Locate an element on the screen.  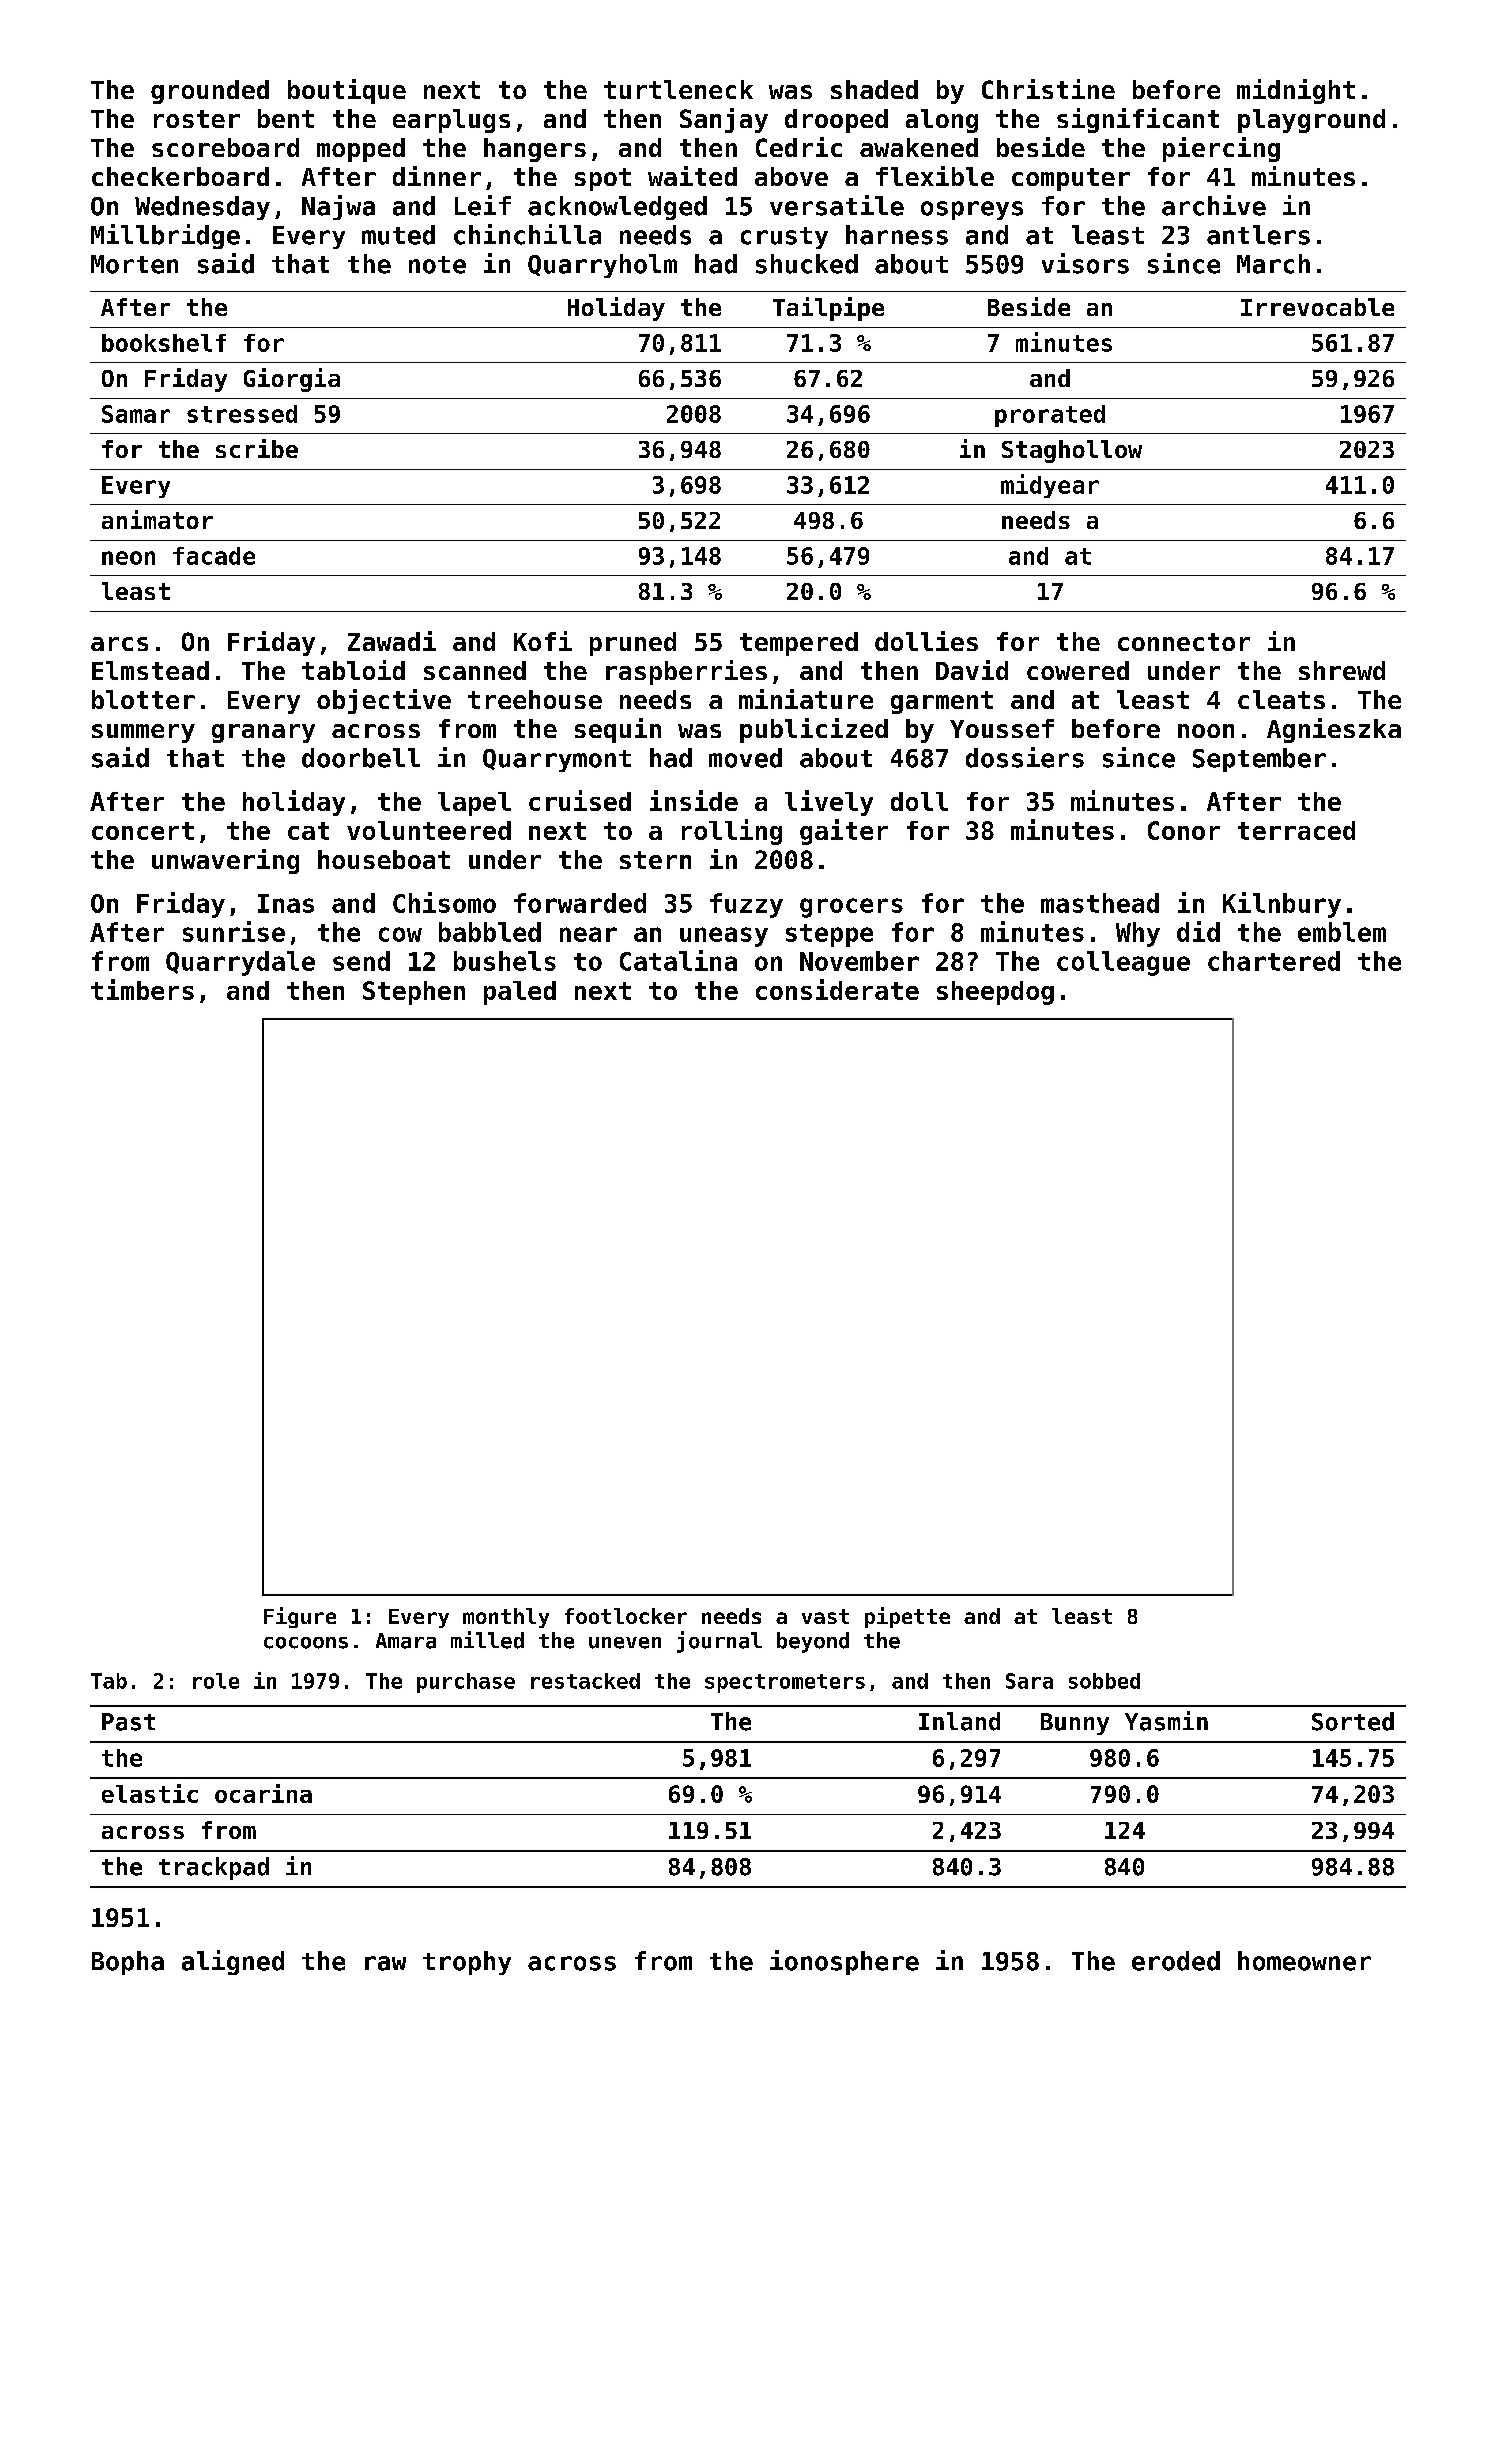
colleague is located at coordinates (1123, 963).
